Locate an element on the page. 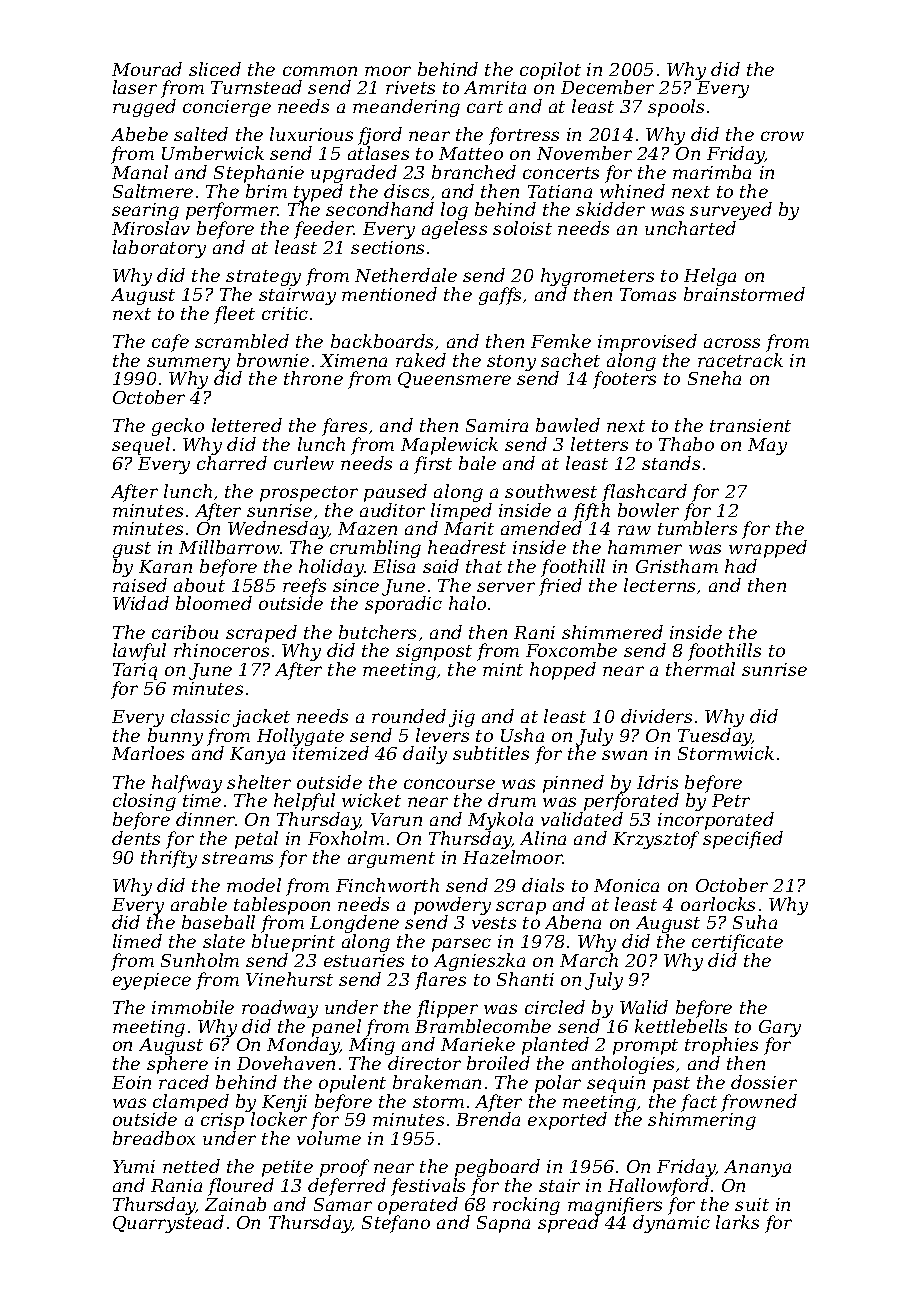 The image size is (924, 1308). flipper is located at coordinates (447, 1009).
